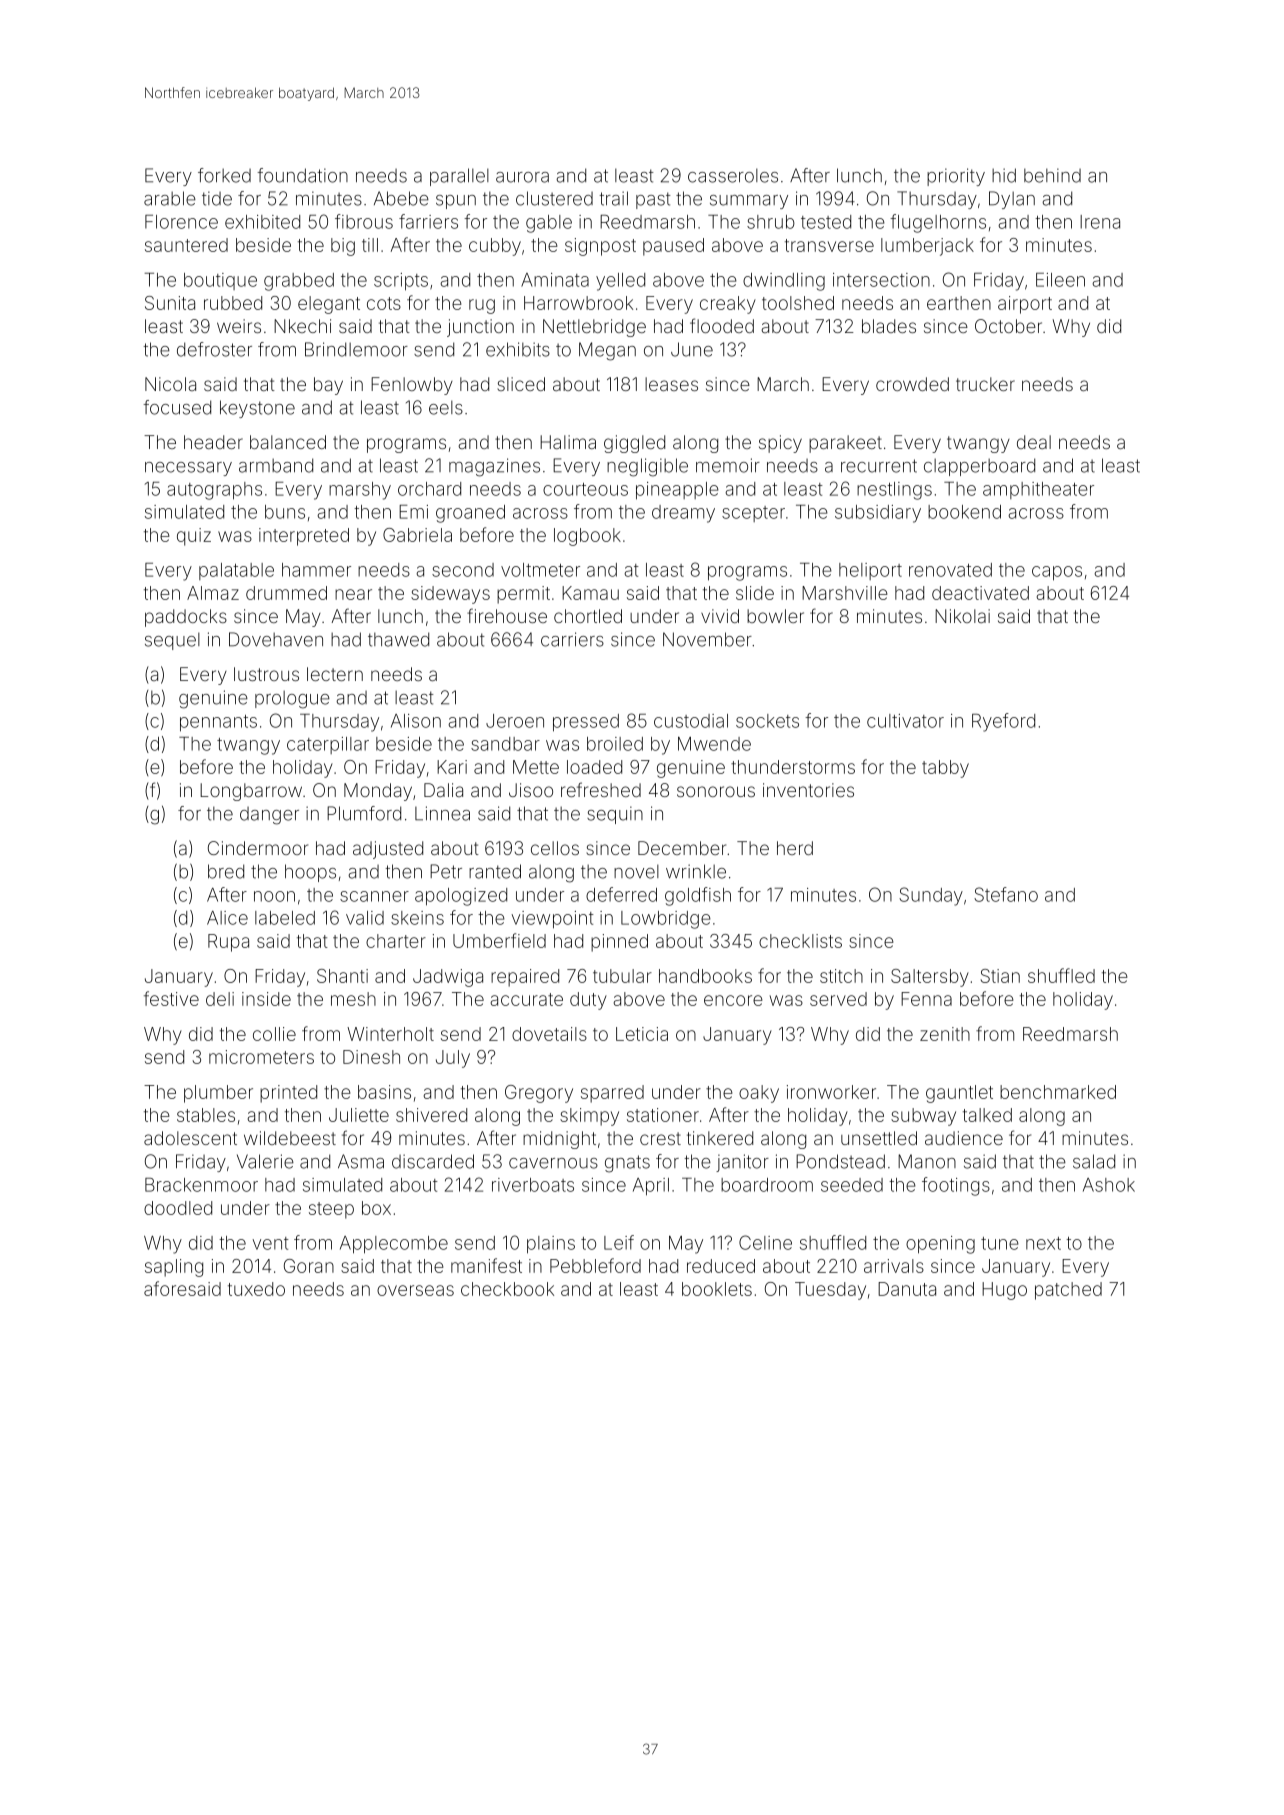 The height and width of the page is (1815, 1284). Describe the element at coordinates (220, 999) in the page. I see `deli` at that location.
